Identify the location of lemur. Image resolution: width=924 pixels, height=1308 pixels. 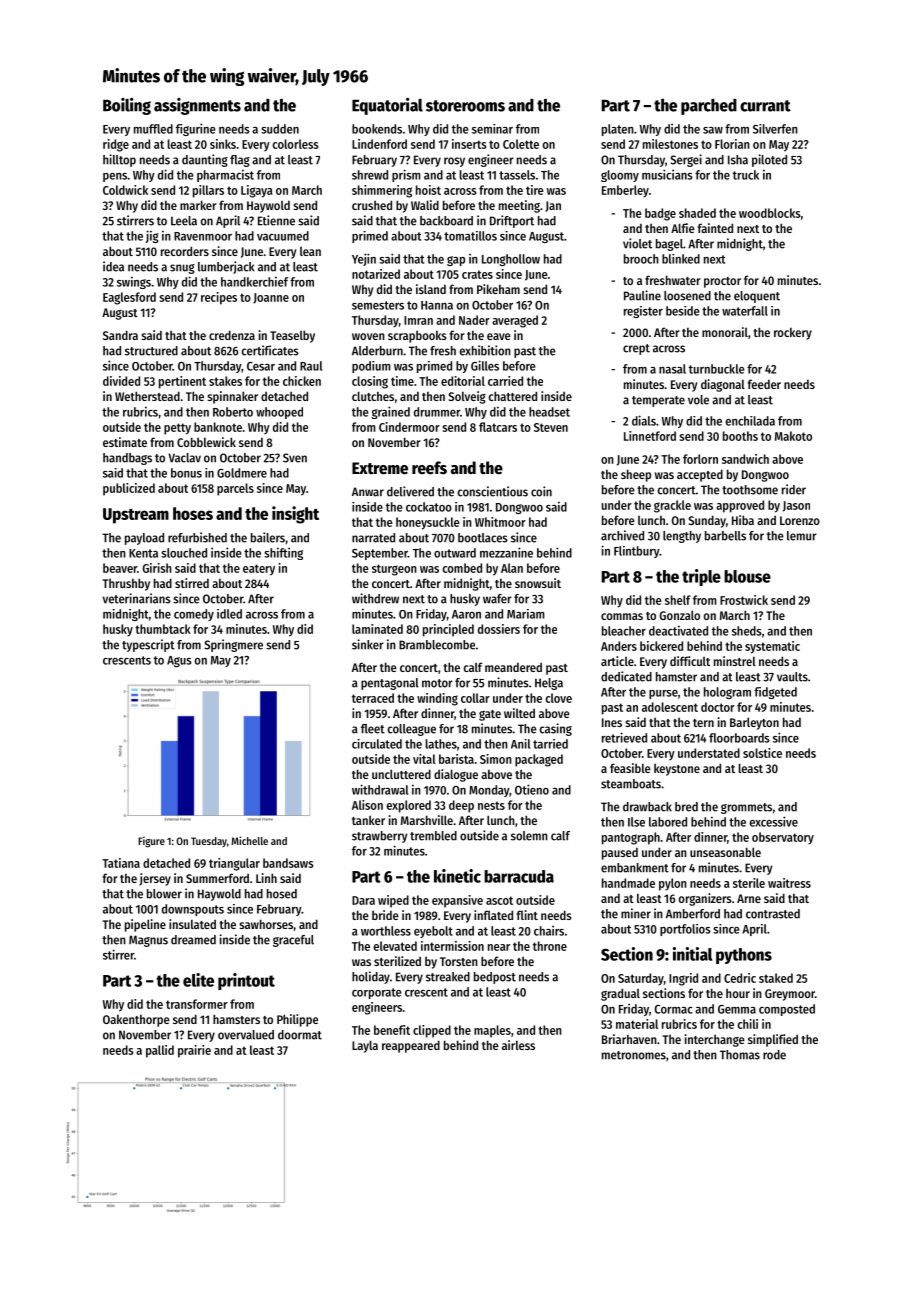
(802, 536).
